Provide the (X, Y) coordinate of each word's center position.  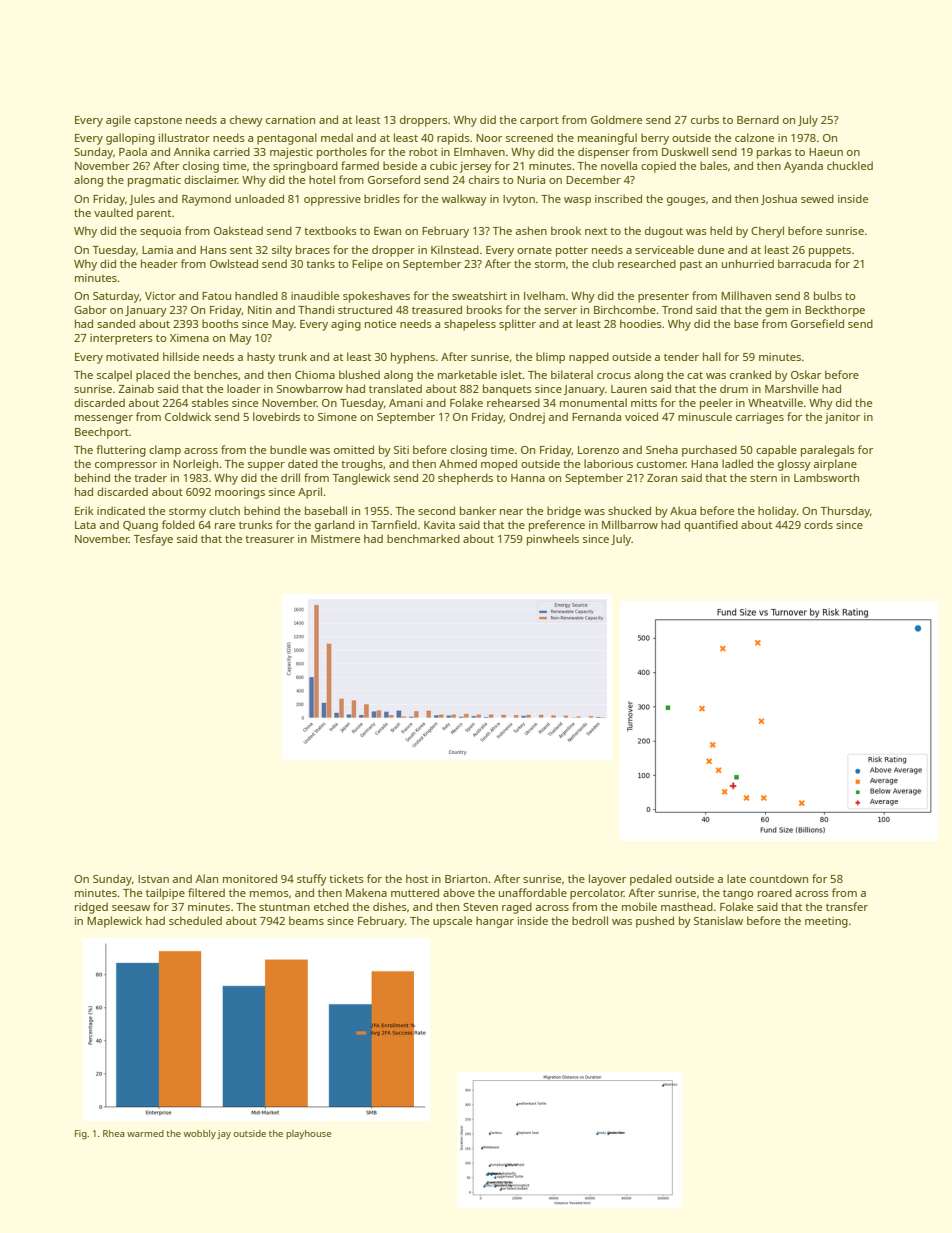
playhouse (308, 1134)
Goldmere (616, 119)
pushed (655, 922)
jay (224, 1134)
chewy (246, 121)
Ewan (387, 231)
